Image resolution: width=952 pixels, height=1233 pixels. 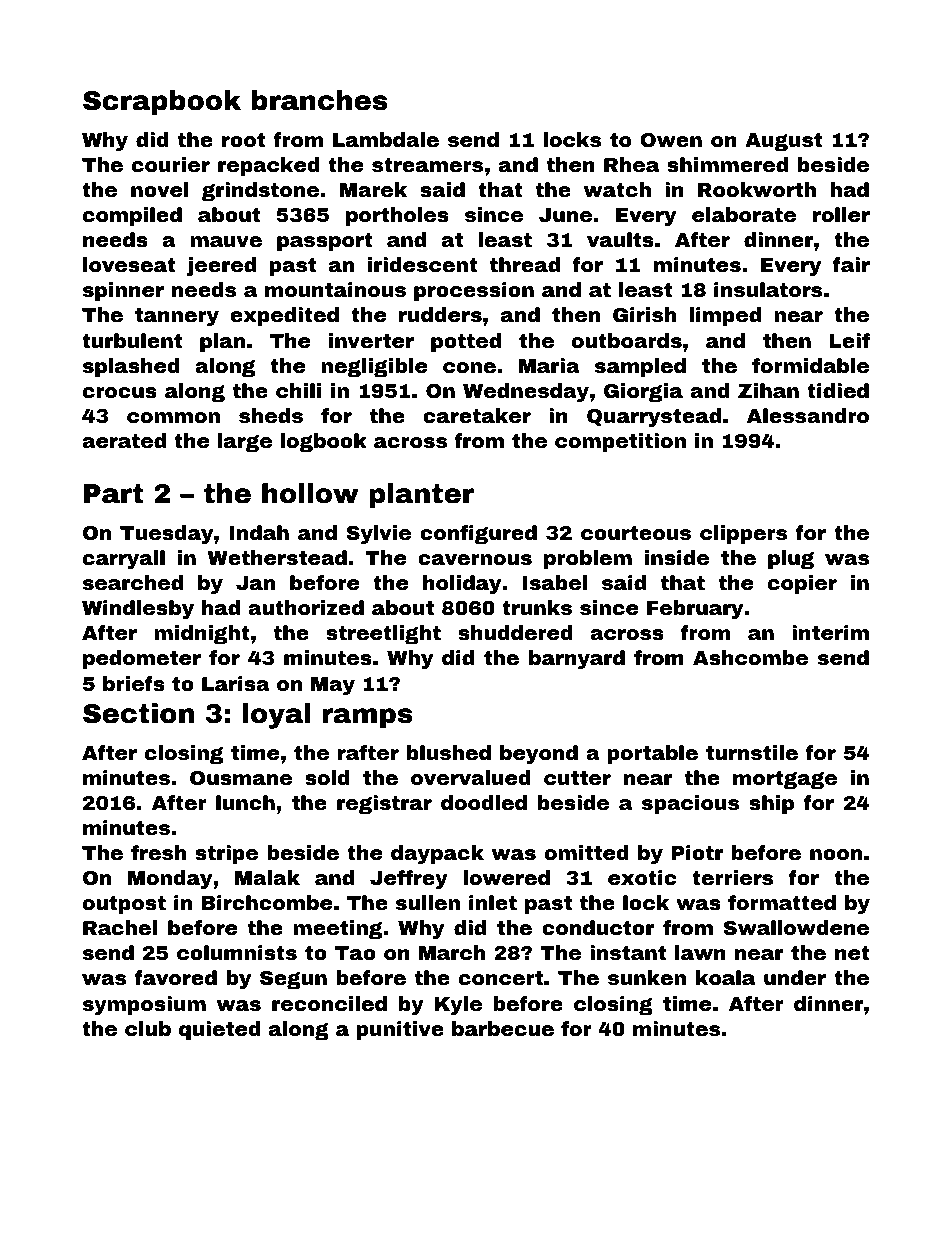 What do you see at coordinates (783, 142) in the page?
I see `August` at bounding box center [783, 142].
